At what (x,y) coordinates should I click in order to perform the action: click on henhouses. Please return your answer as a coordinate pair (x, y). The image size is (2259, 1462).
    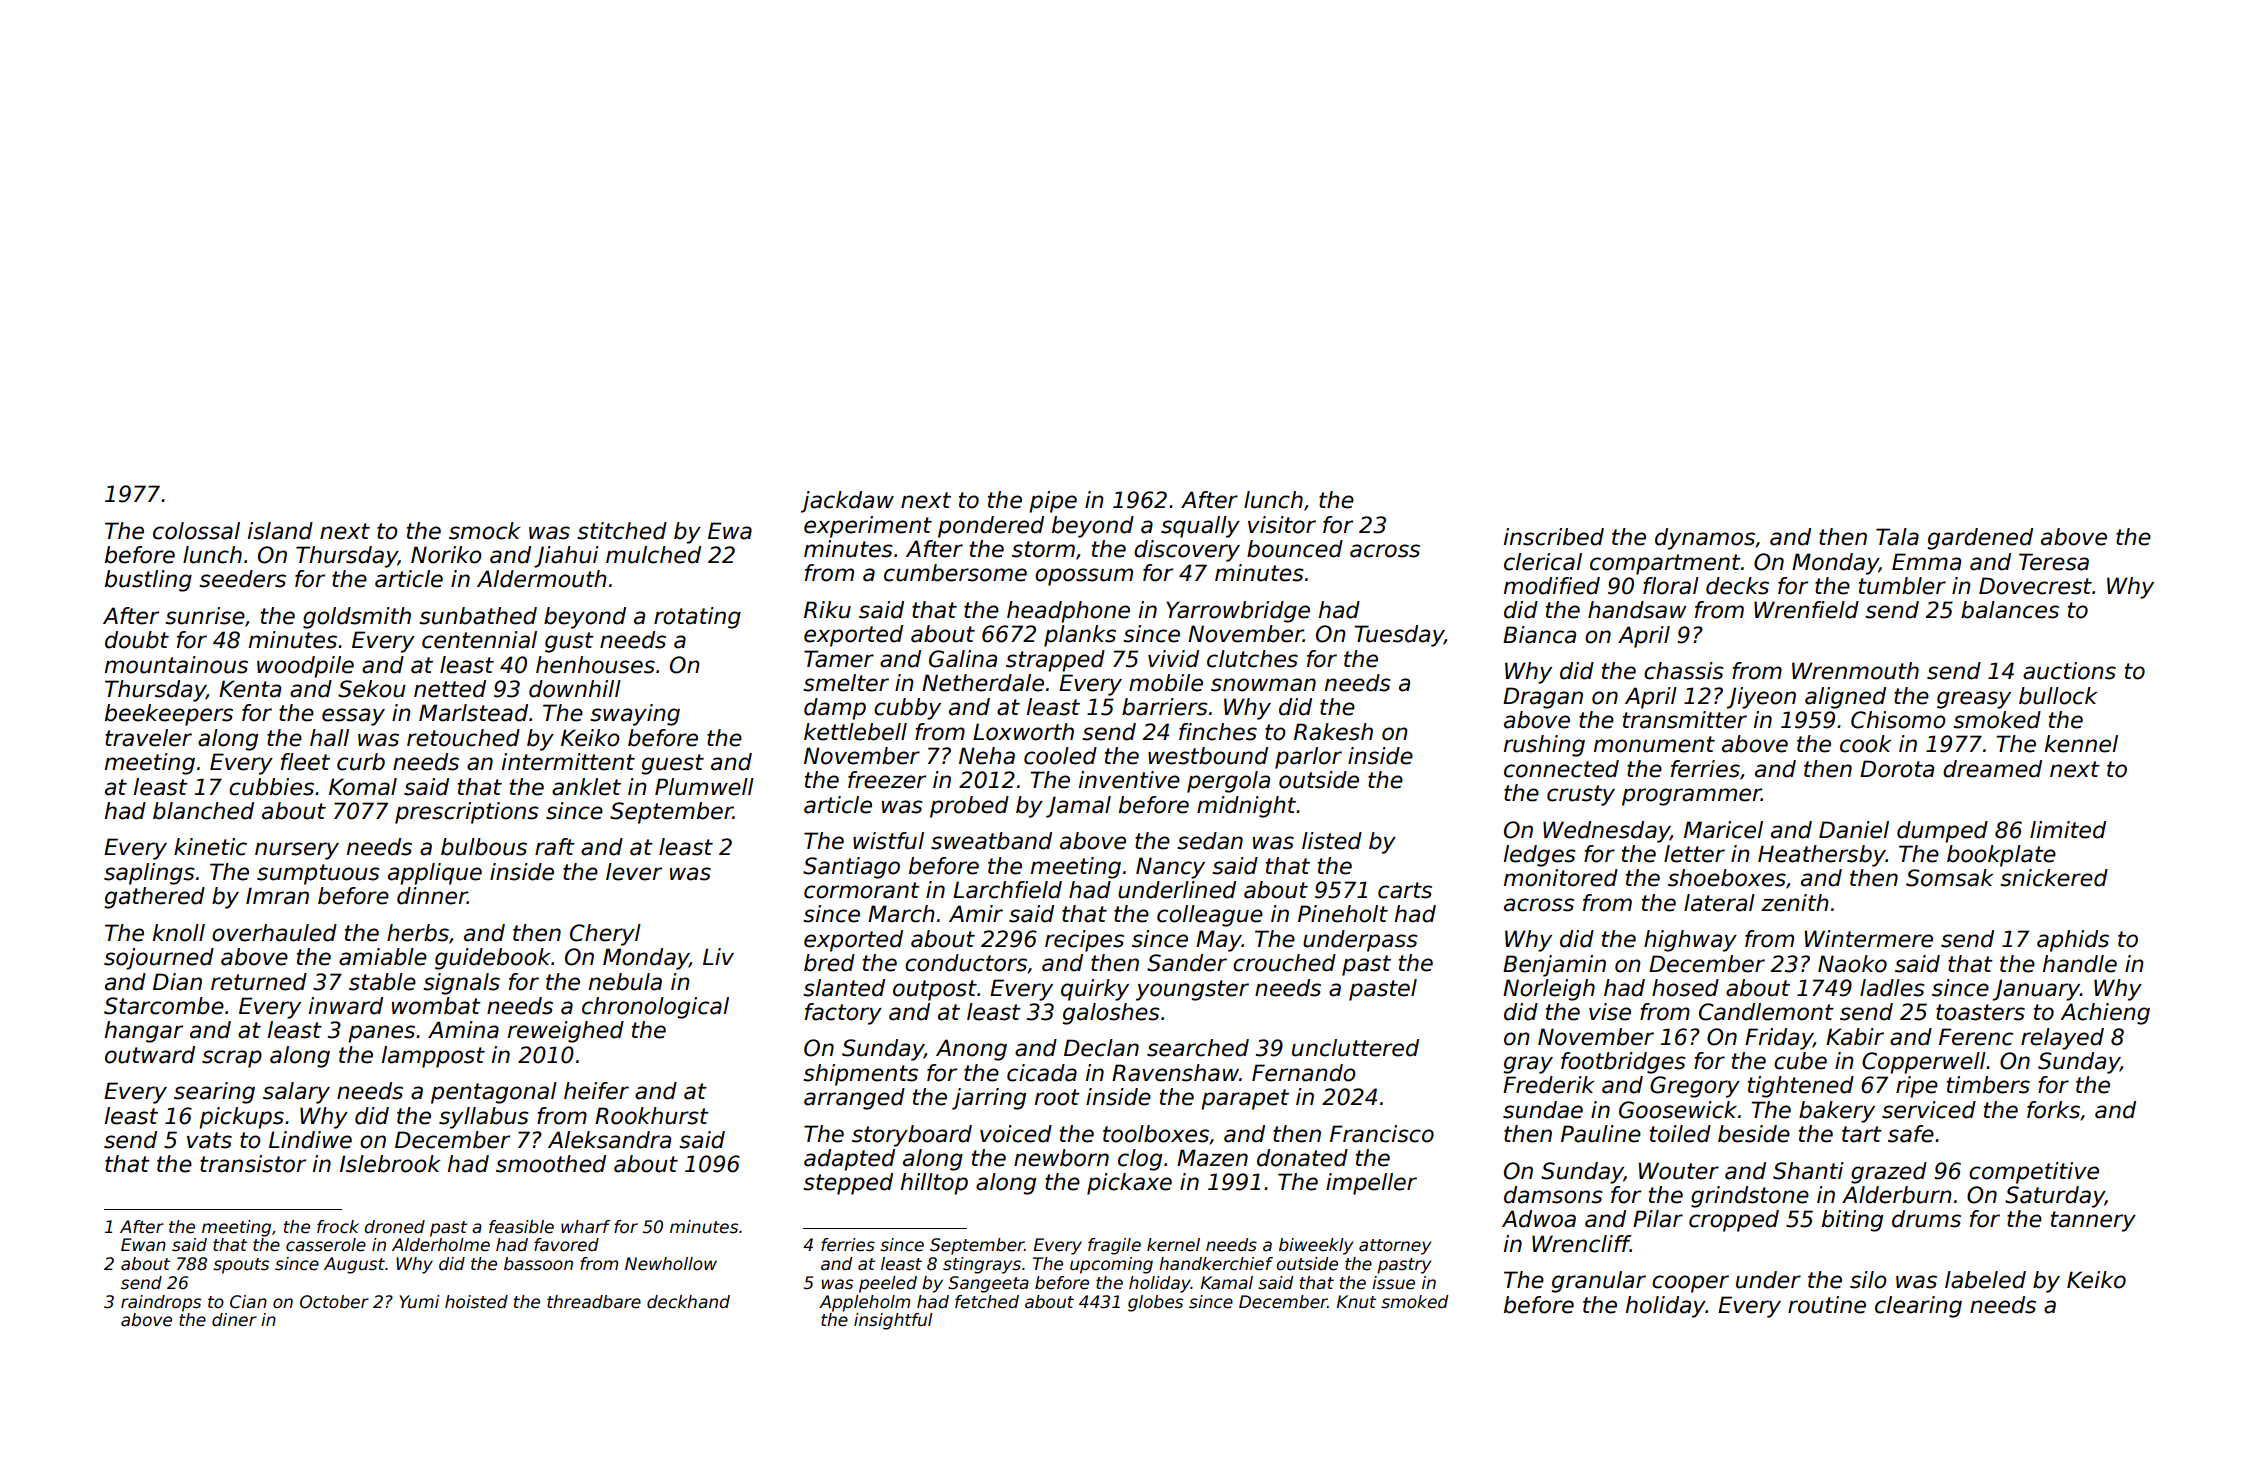
    Looking at the image, I should click on (595, 665).
